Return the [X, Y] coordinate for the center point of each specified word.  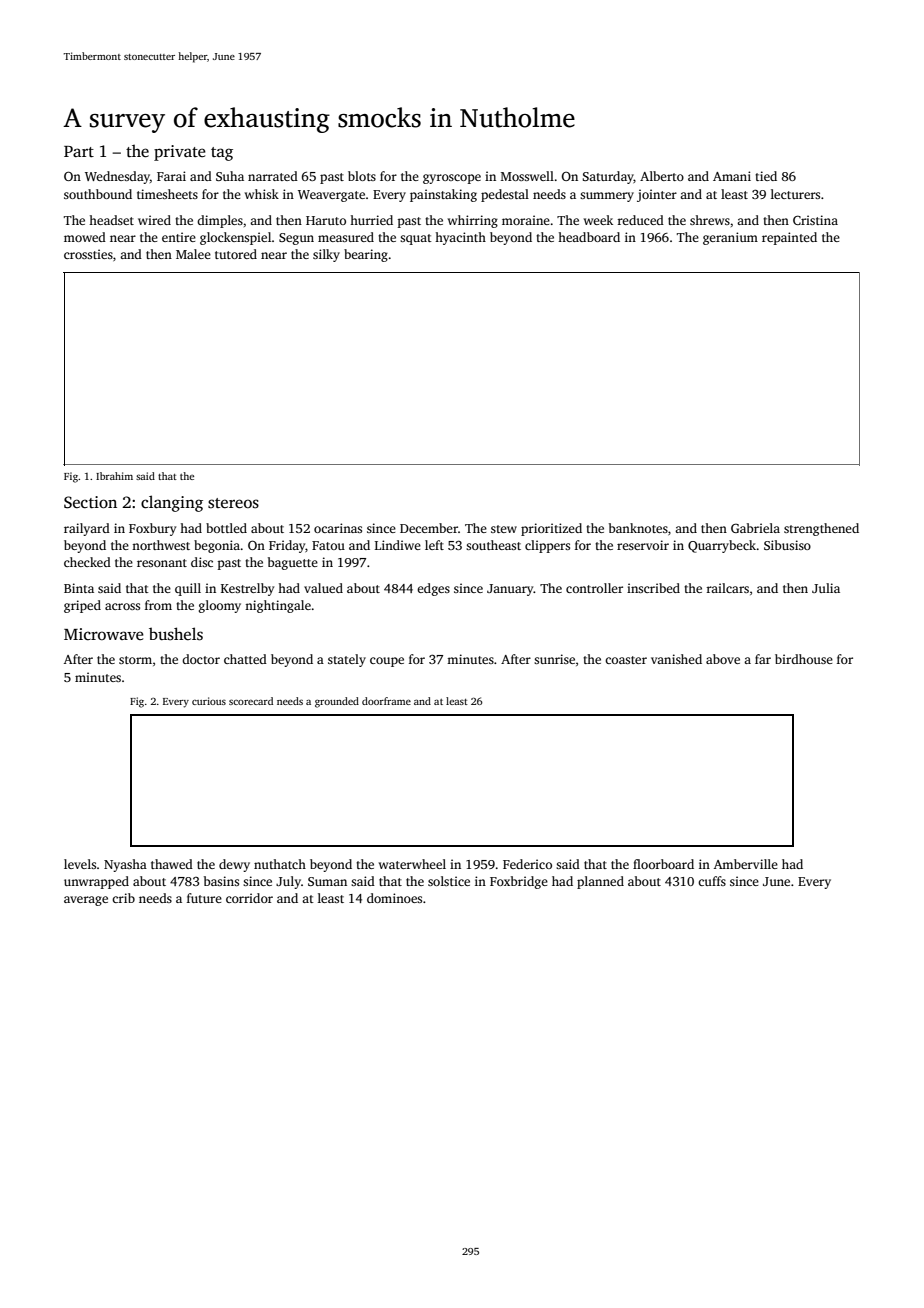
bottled [226, 528]
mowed [85, 237]
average [86, 901]
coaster [626, 660]
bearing [366, 255]
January [510, 590]
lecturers [795, 194]
